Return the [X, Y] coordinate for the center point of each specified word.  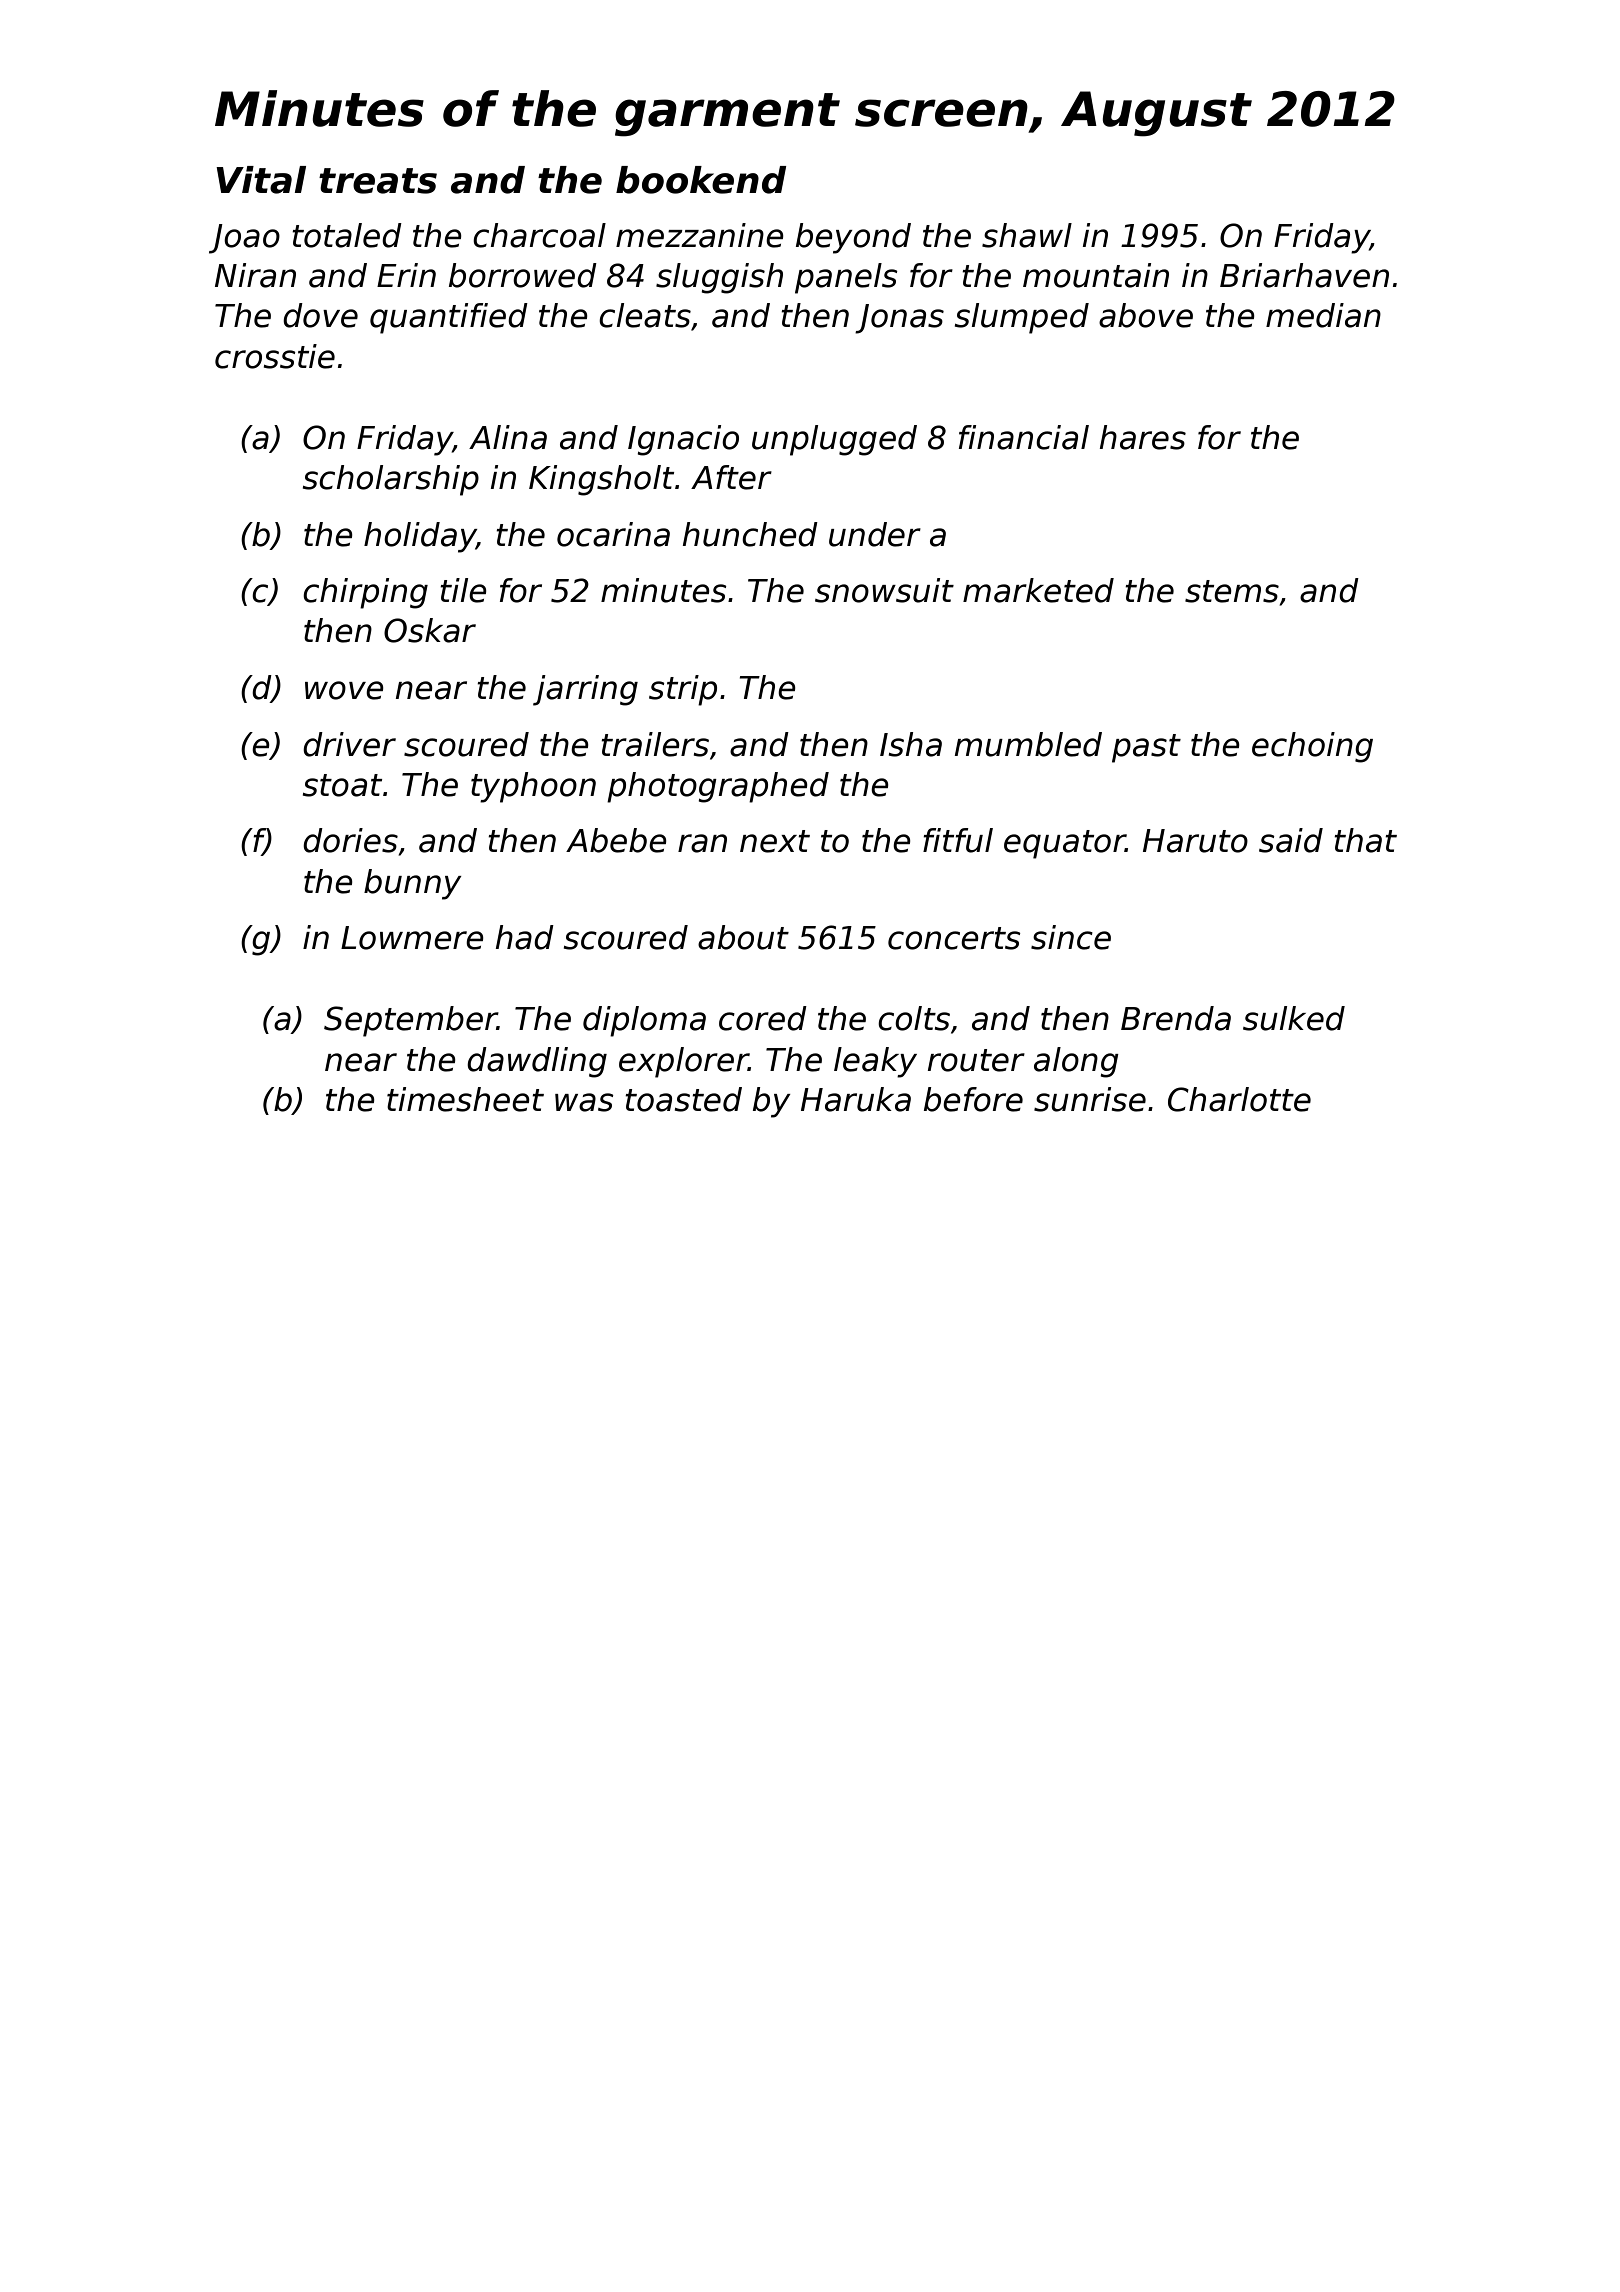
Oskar [430, 630]
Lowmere [412, 938]
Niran [255, 275]
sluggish [719, 278]
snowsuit [884, 590]
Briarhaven [1304, 275]
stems [1232, 591]
